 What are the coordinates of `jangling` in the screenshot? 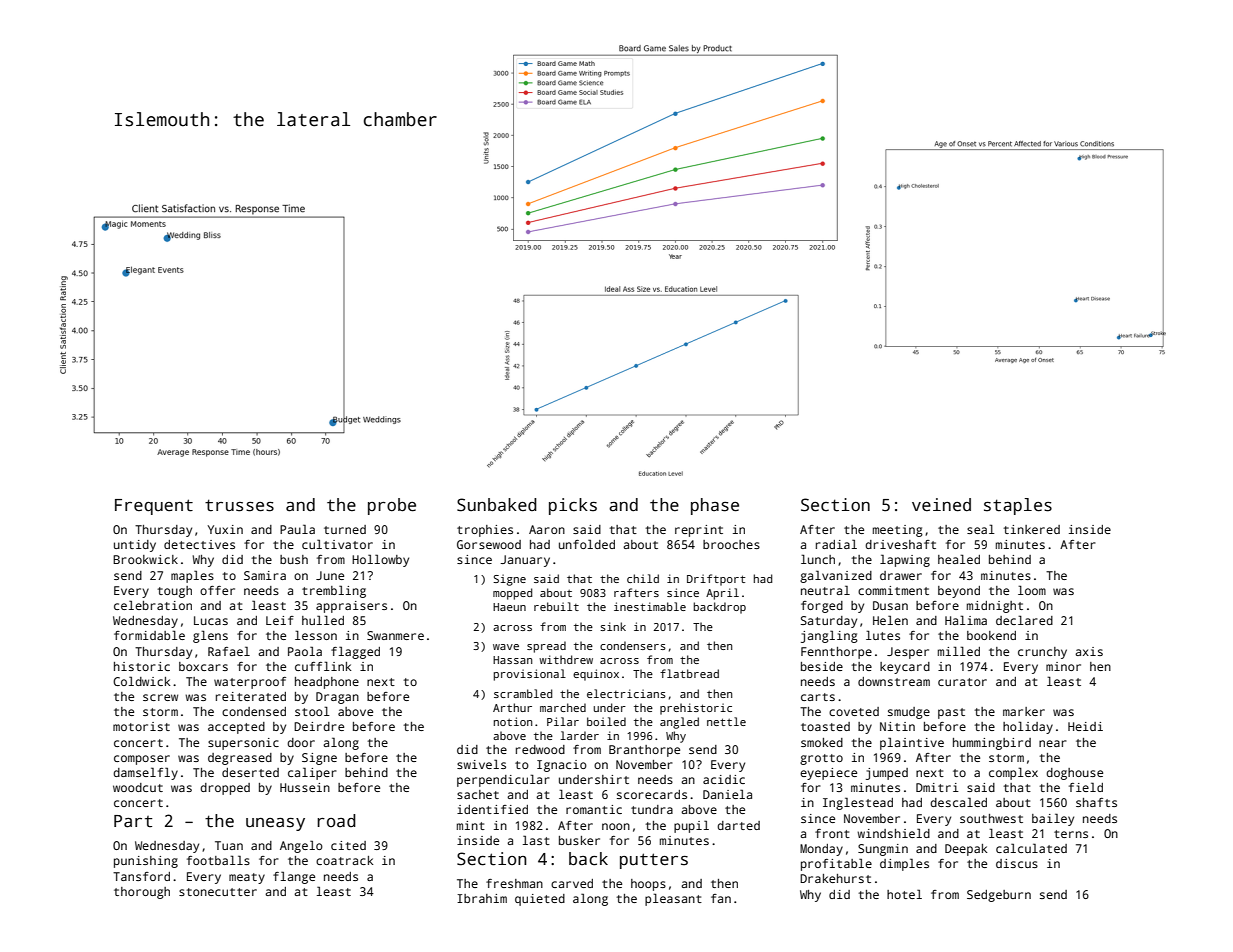 It's located at (829, 636).
